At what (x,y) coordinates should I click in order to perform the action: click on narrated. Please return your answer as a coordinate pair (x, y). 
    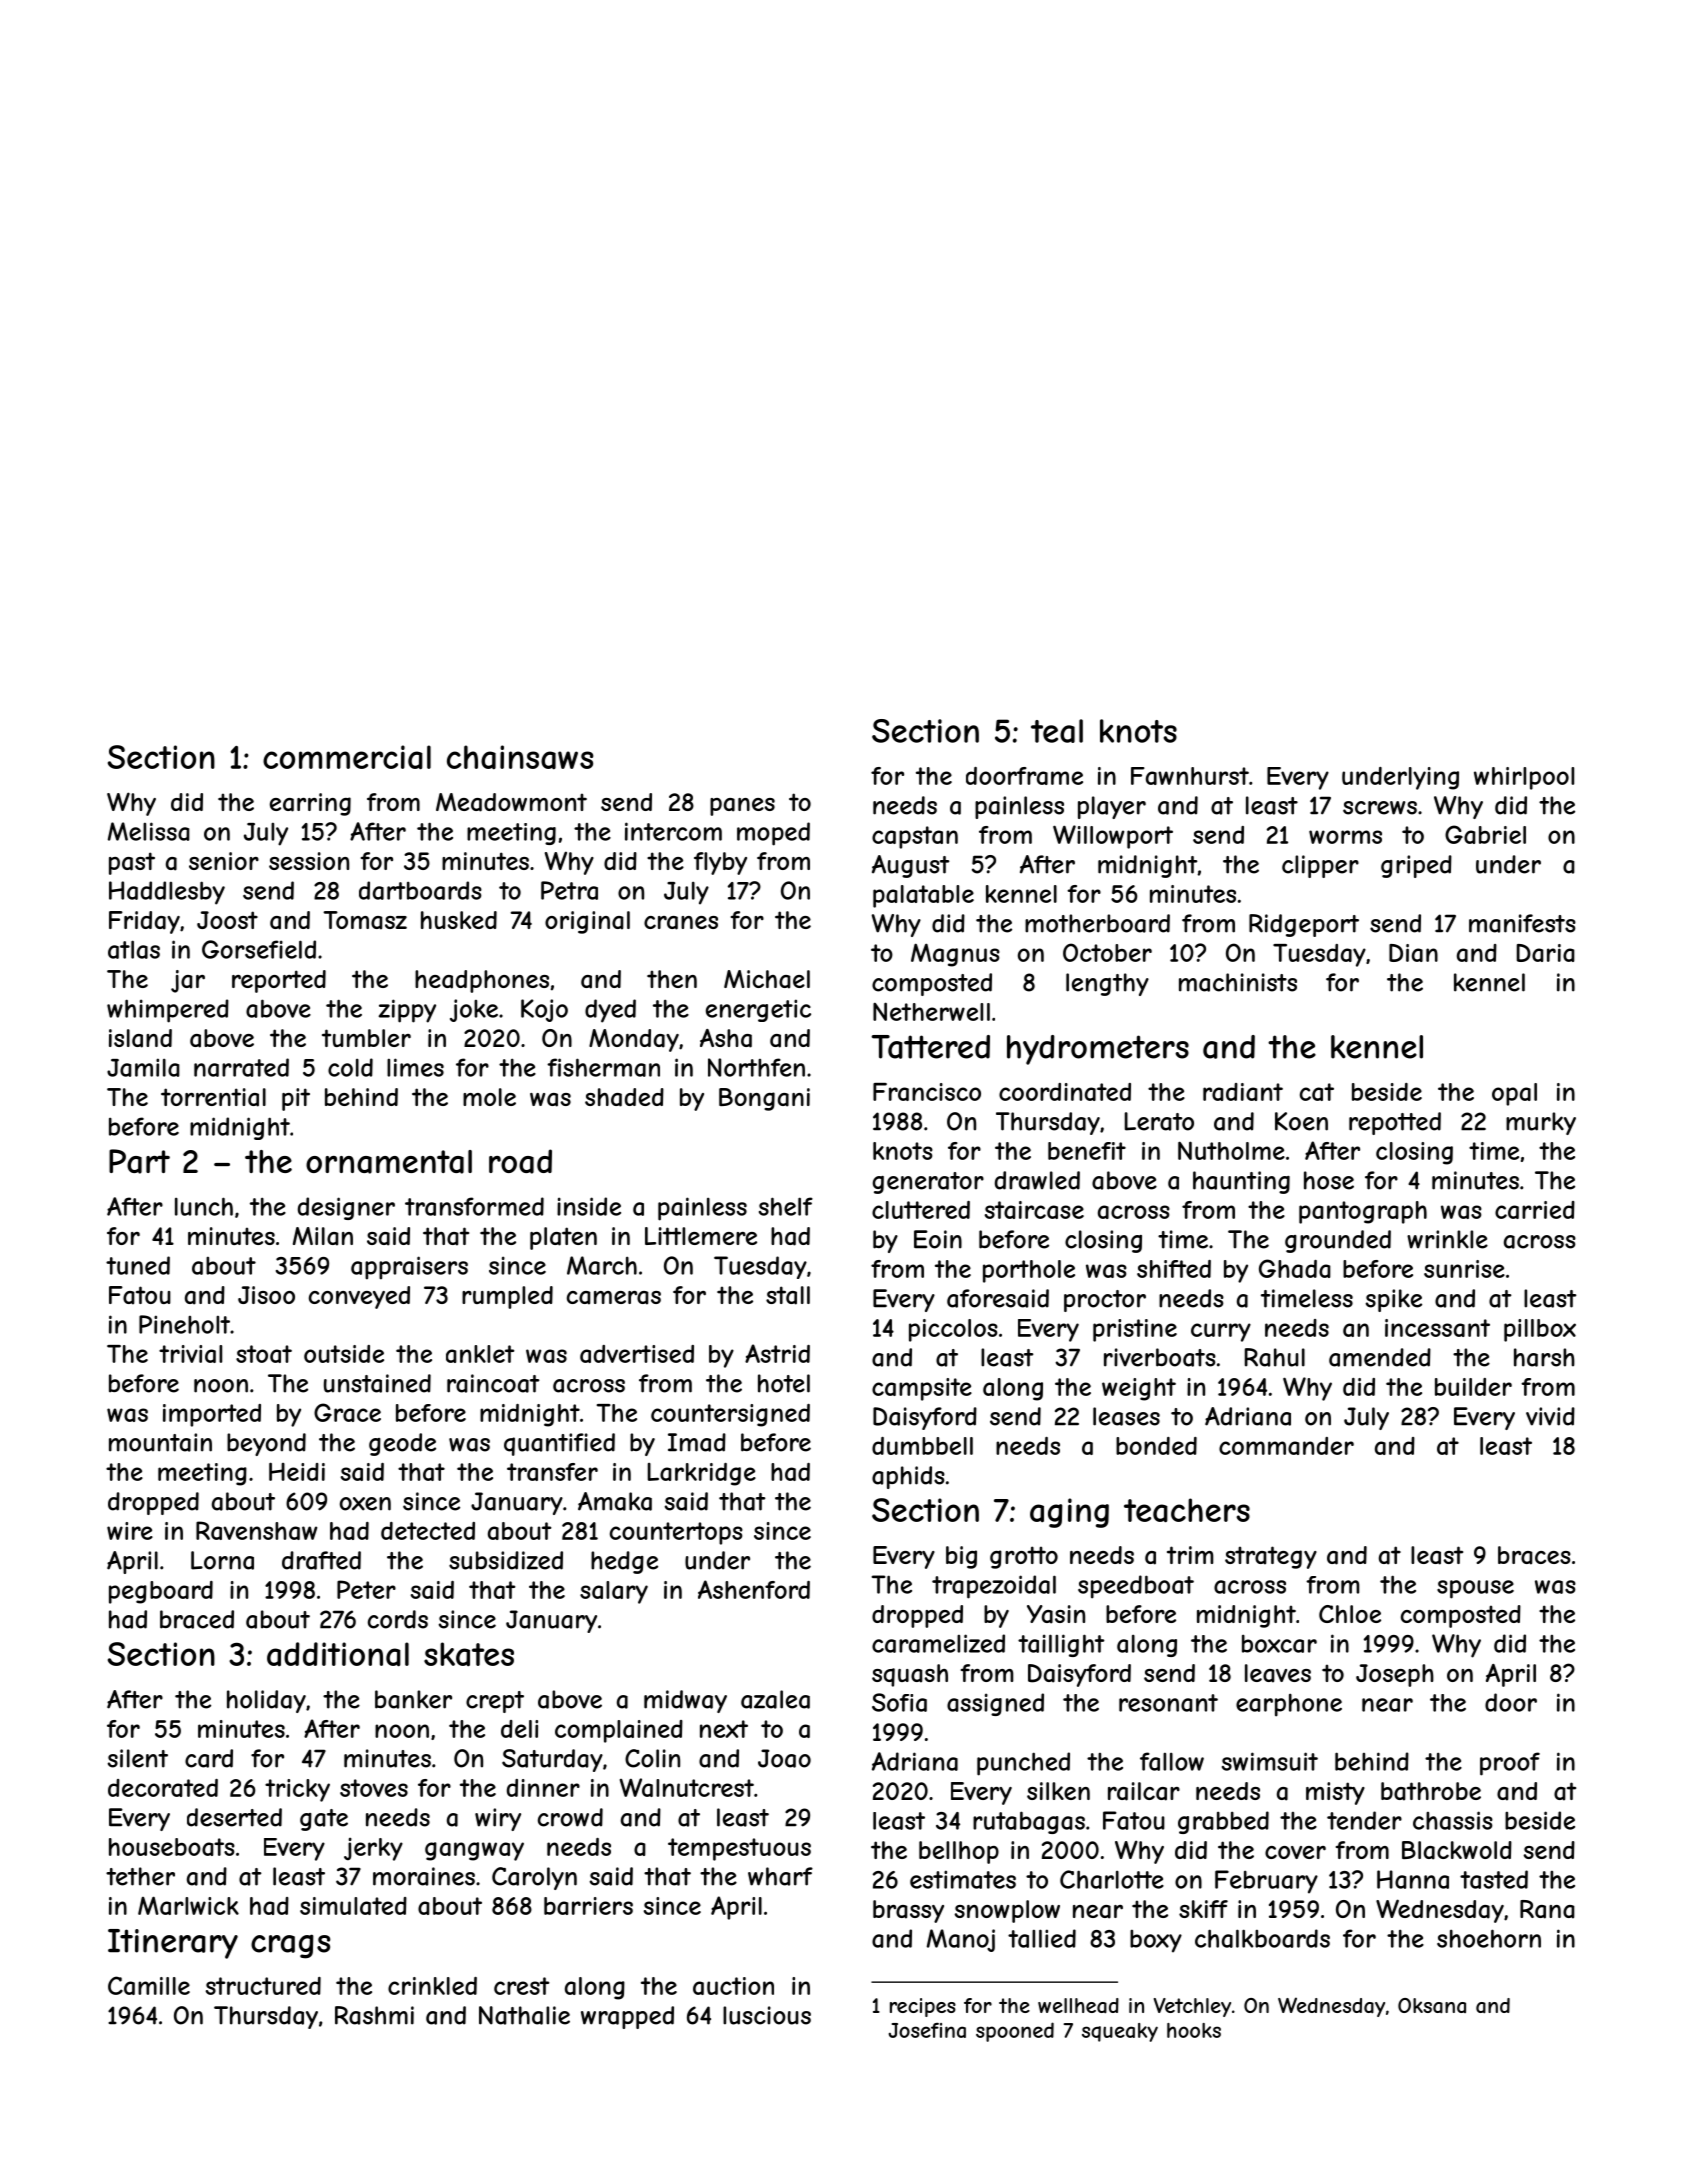
    Looking at the image, I should click on (241, 1067).
